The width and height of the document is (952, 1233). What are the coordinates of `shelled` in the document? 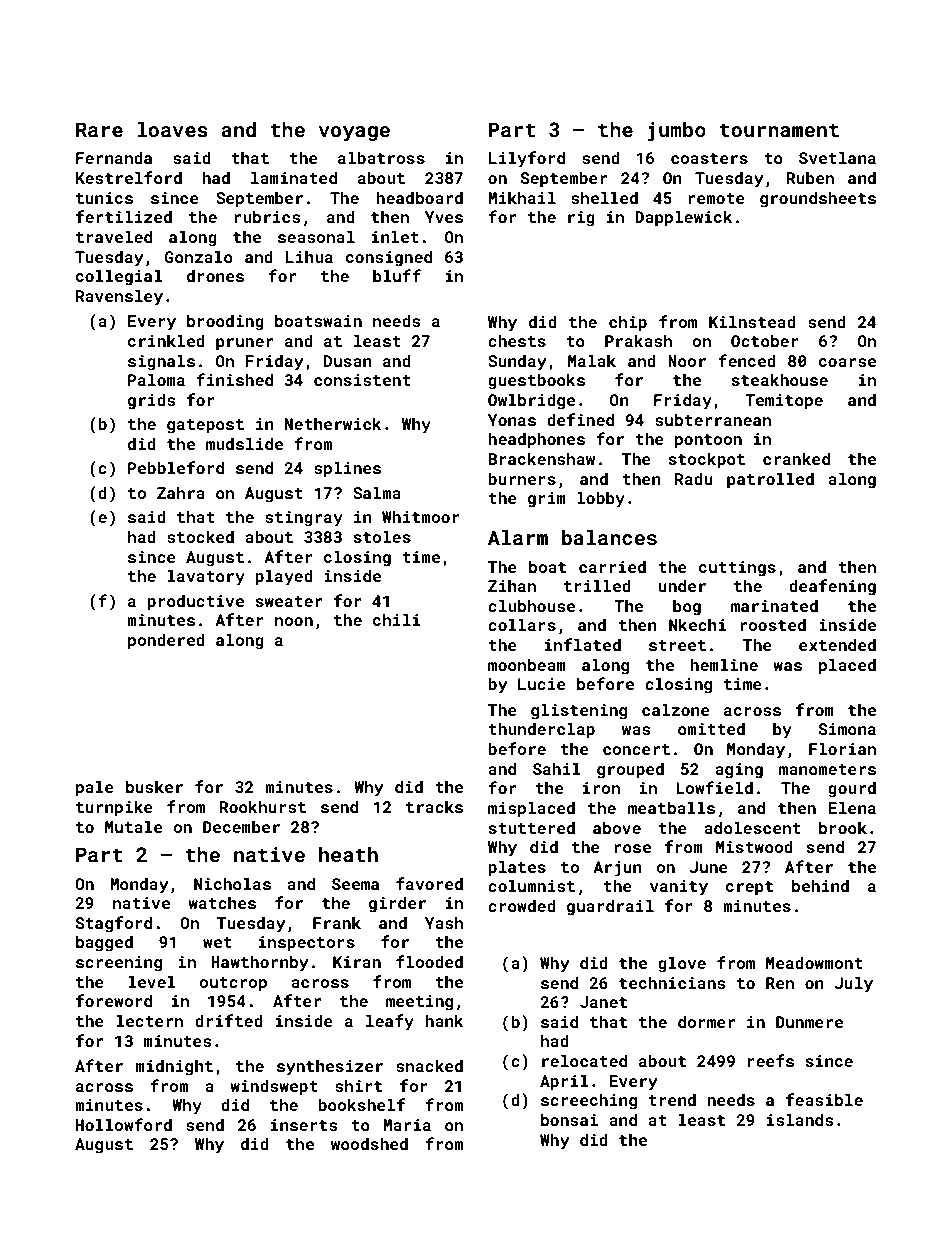 It's located at (604, 197).
